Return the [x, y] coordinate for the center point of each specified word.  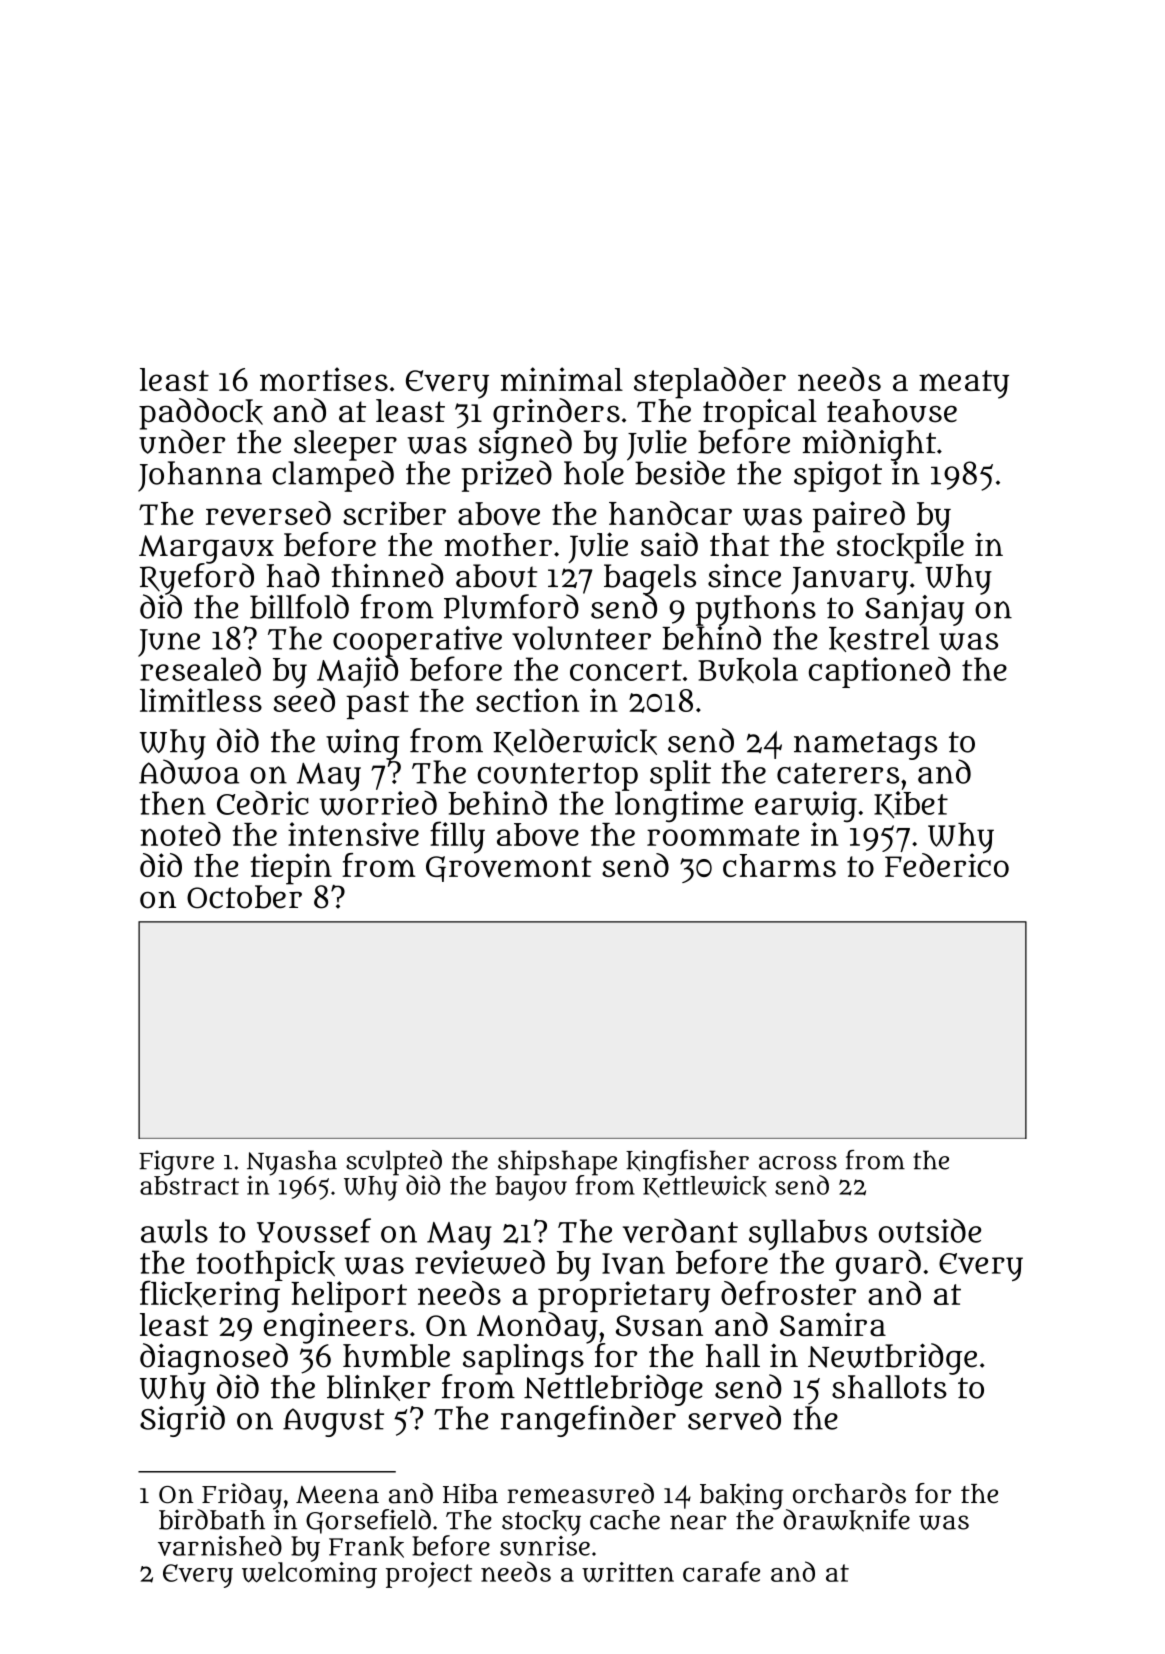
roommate [723, 835]
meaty [964, 384]
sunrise [545, 1546]
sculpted [394, 1162]
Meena [337, 1495]
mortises [324, 379]
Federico [947, 865]
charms [779, 865]
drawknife [846, 1520]
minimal [562, 379]
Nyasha [292, 1162]
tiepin [291, 869]
